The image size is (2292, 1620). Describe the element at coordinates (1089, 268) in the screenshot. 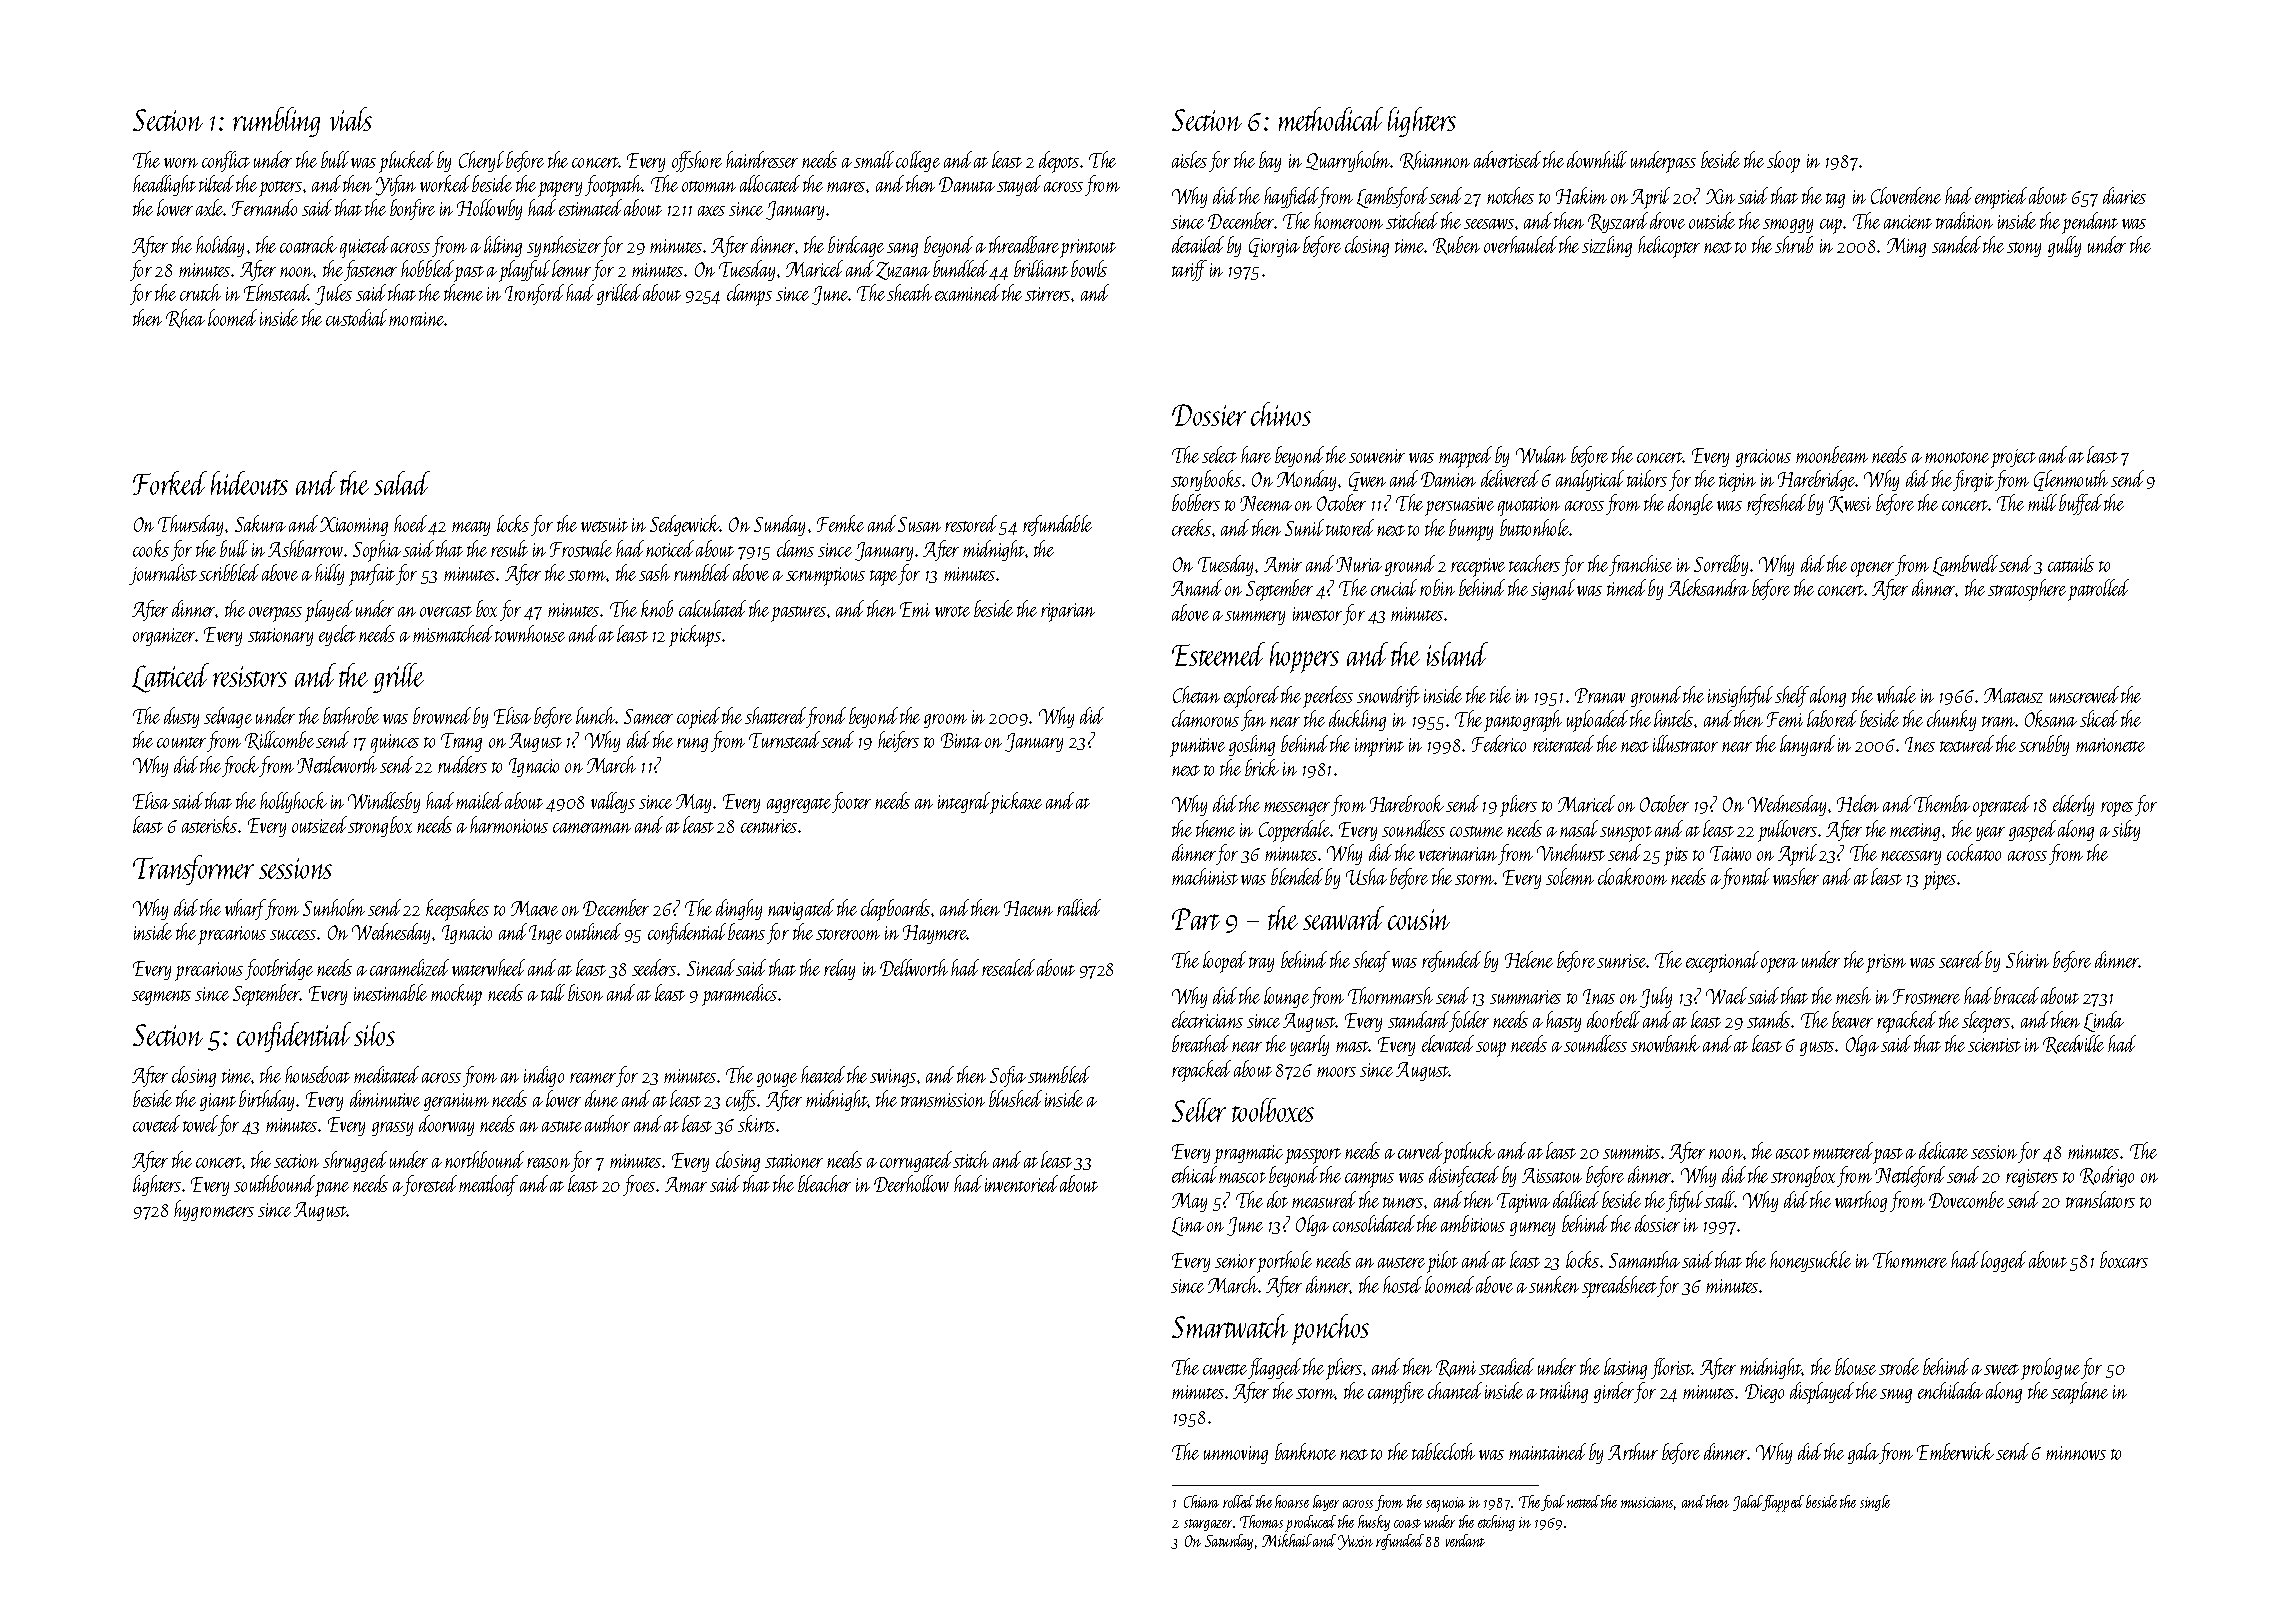

I see `bowls` at that location.
